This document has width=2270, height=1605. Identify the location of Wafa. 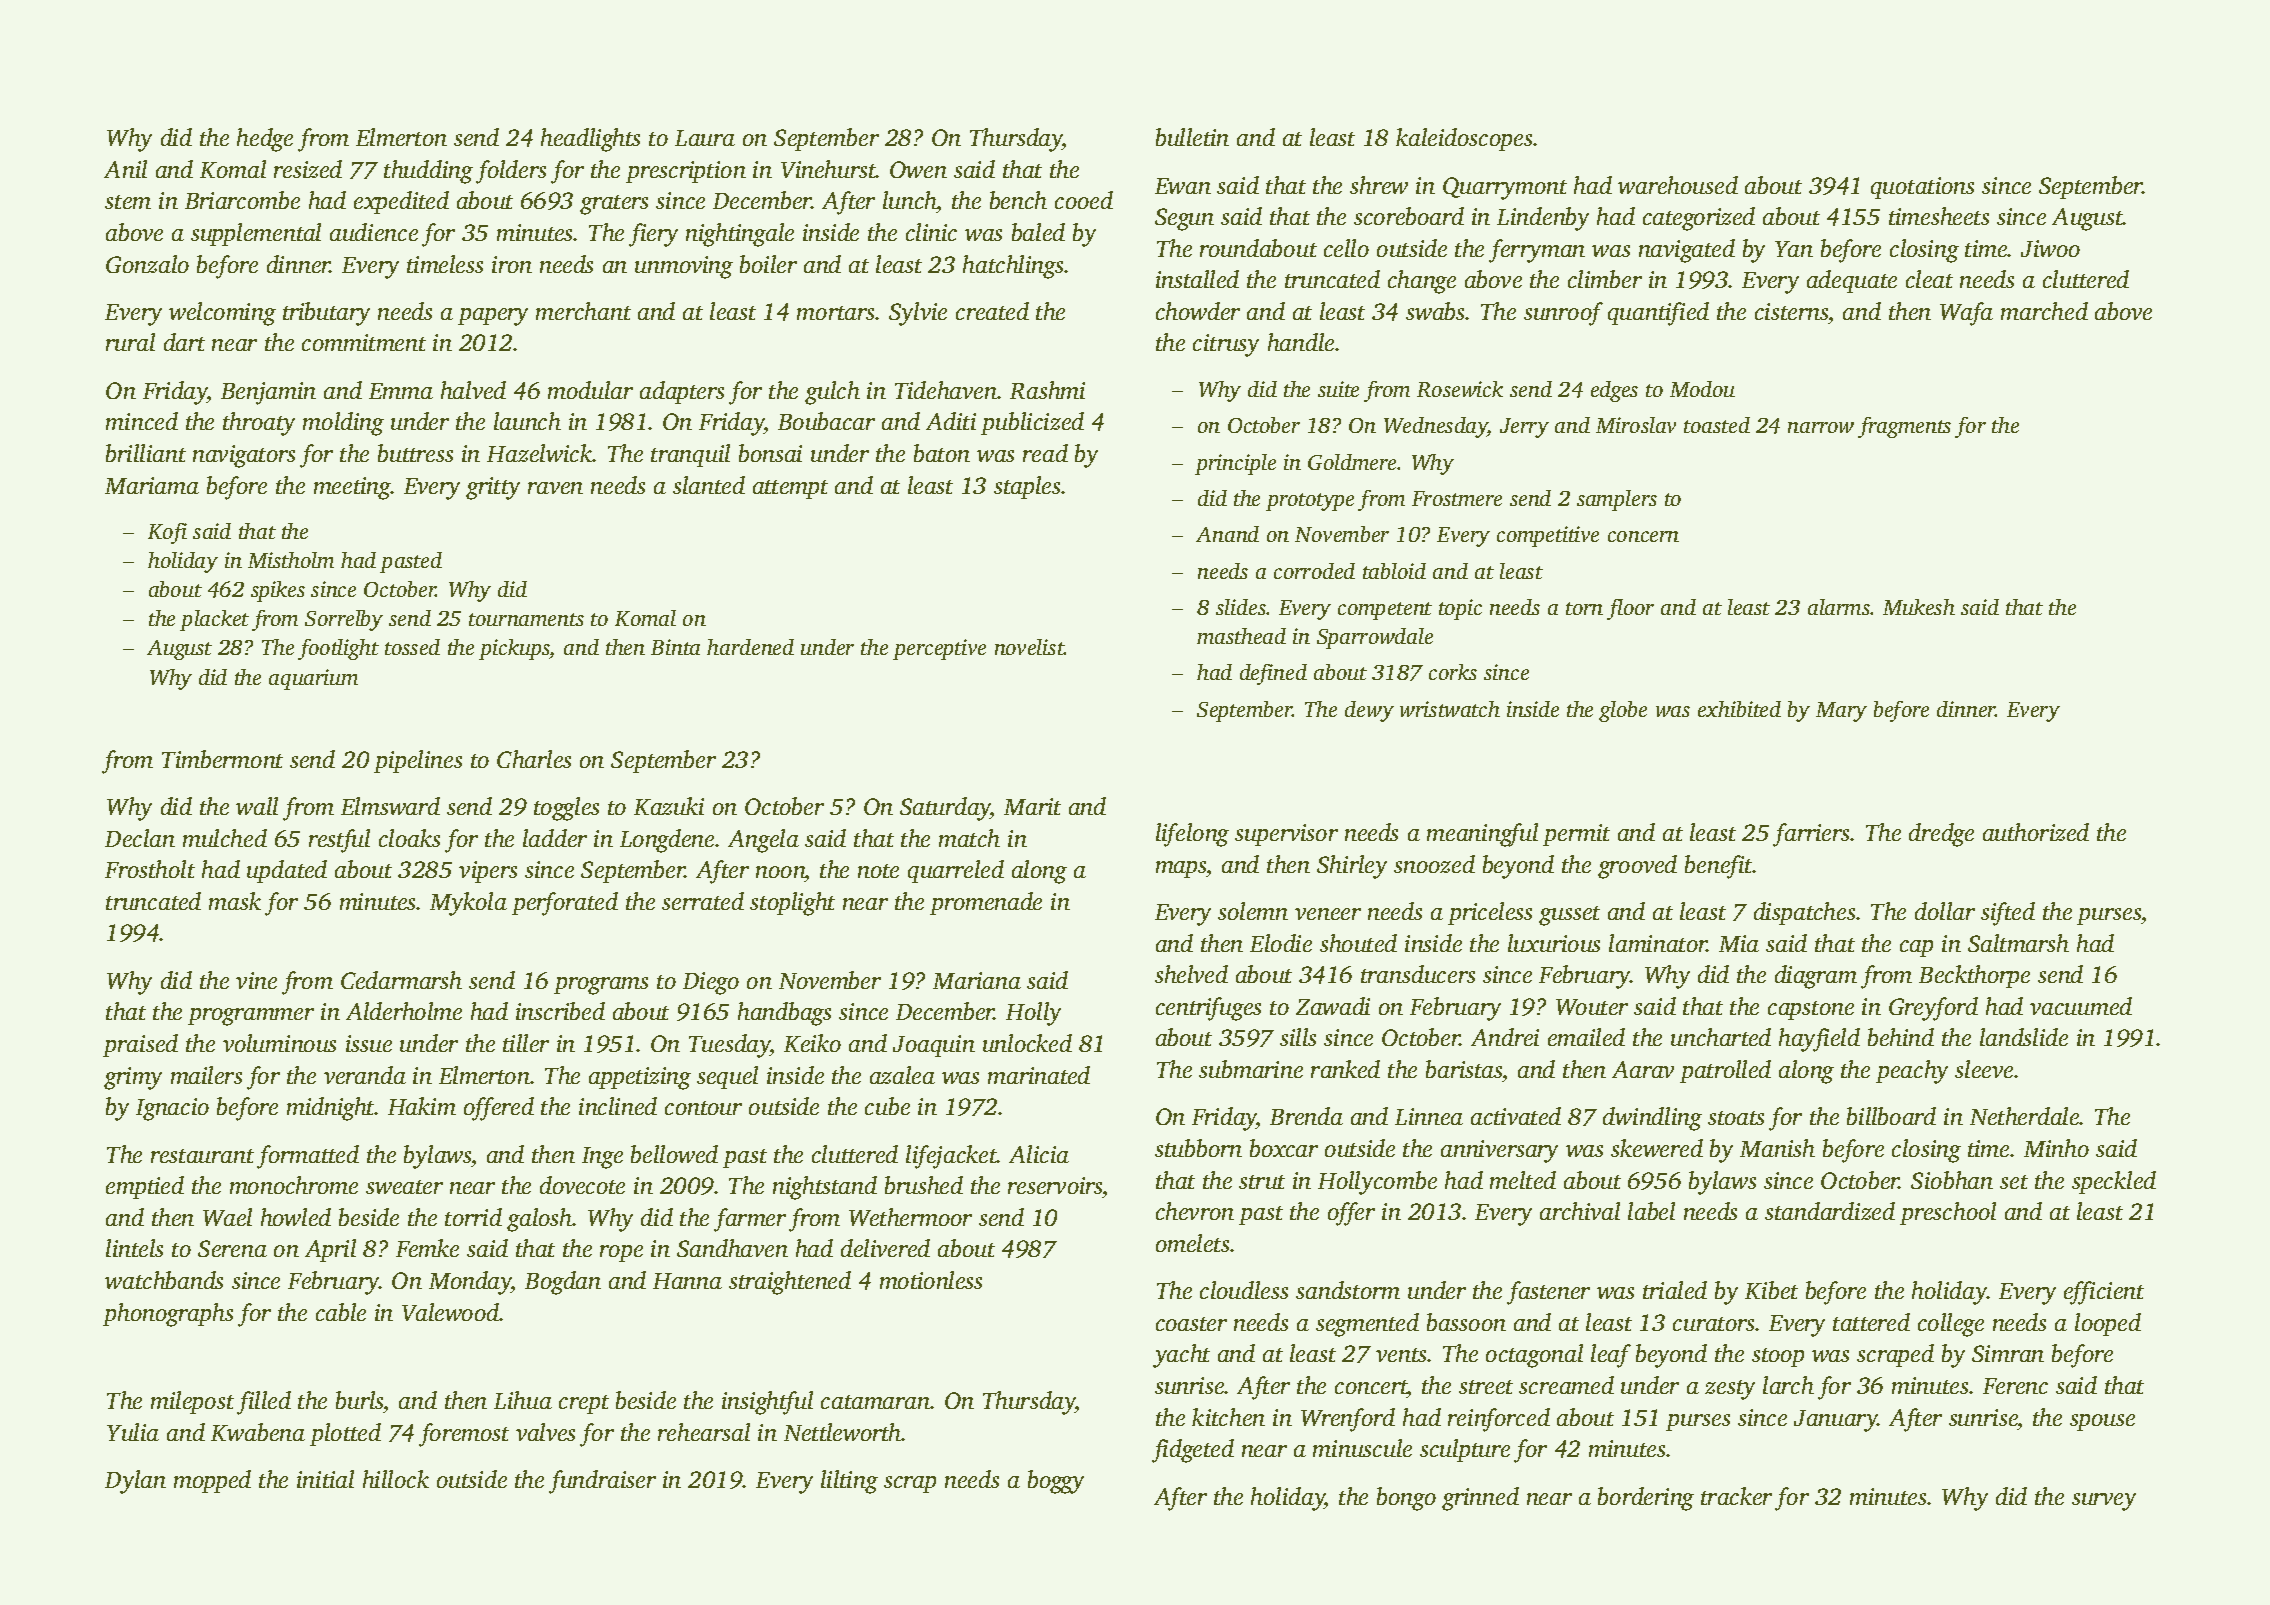
(1966, 314).
